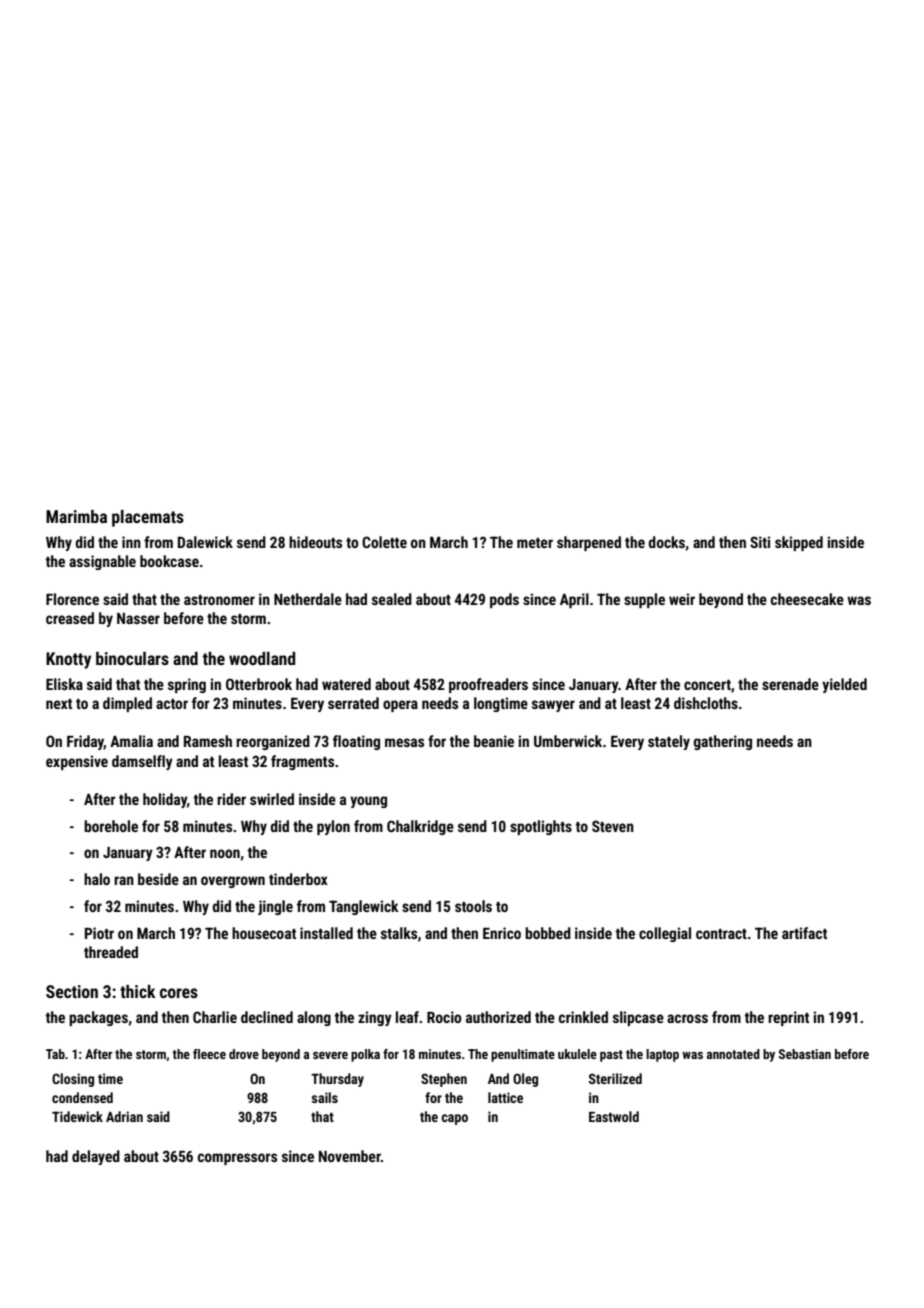 This screenshot has width=924, height=1308. I want to click on yielded, so click(844, 685).
